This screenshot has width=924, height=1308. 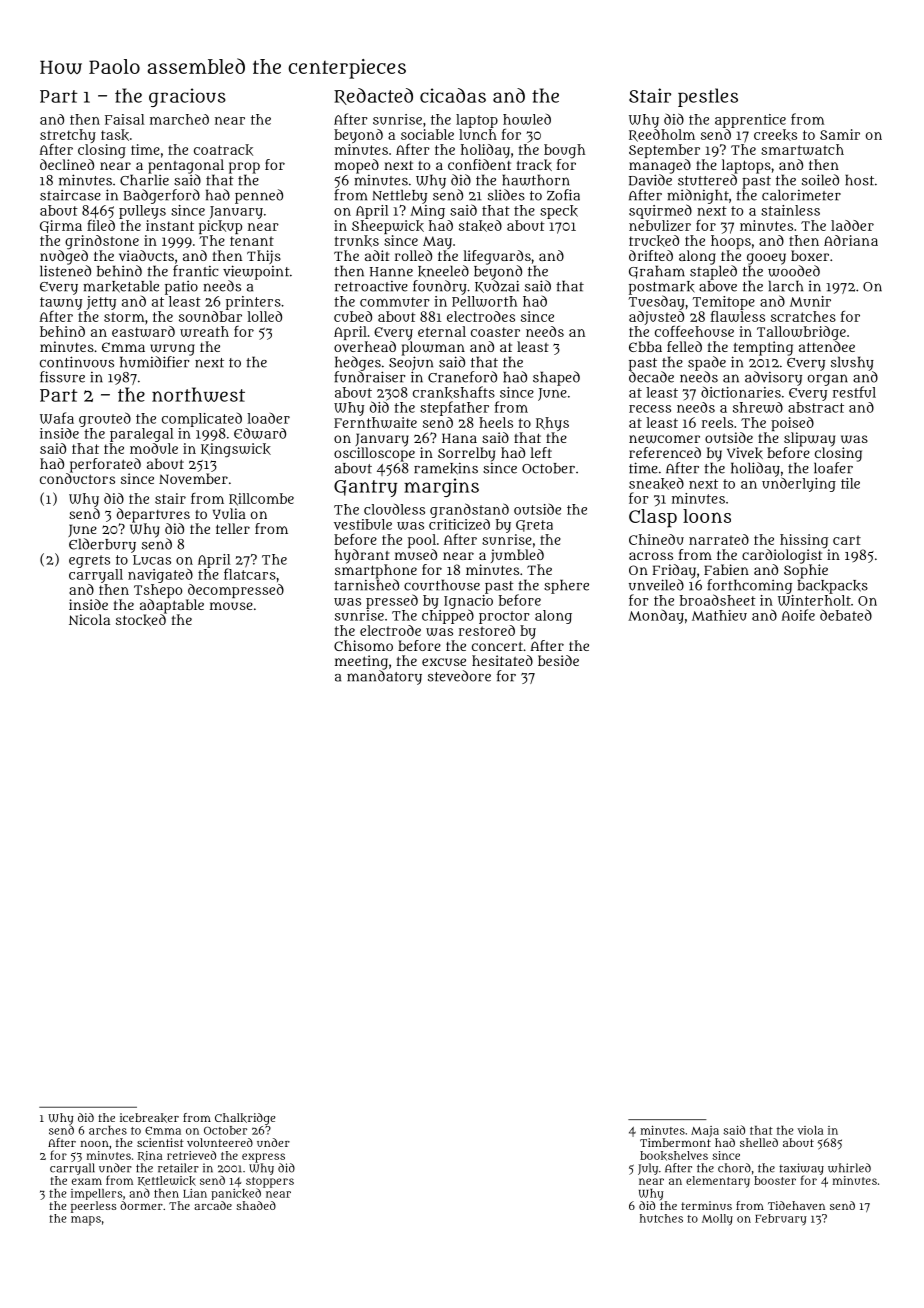 I want to click on stretchy, so click(x=68, y=136).
